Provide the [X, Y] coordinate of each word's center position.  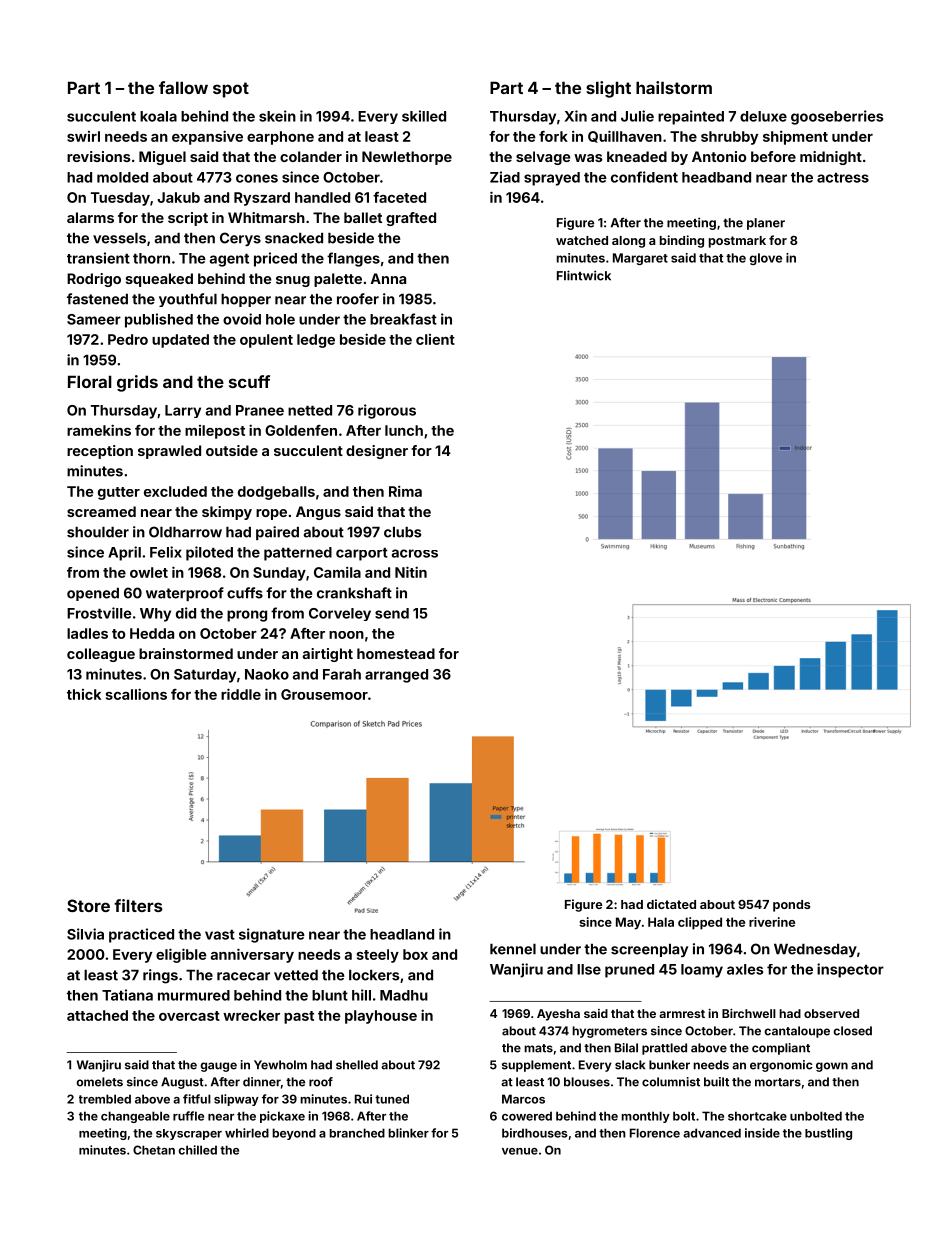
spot [231, 90]
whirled [247, 1133]
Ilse [589, 969]
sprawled [169, 452]
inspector [850, 970]
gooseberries [837, 117]
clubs [402, 532]
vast [220, 935]
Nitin [411, 572]
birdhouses [535, 1133]
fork [553, 136]
